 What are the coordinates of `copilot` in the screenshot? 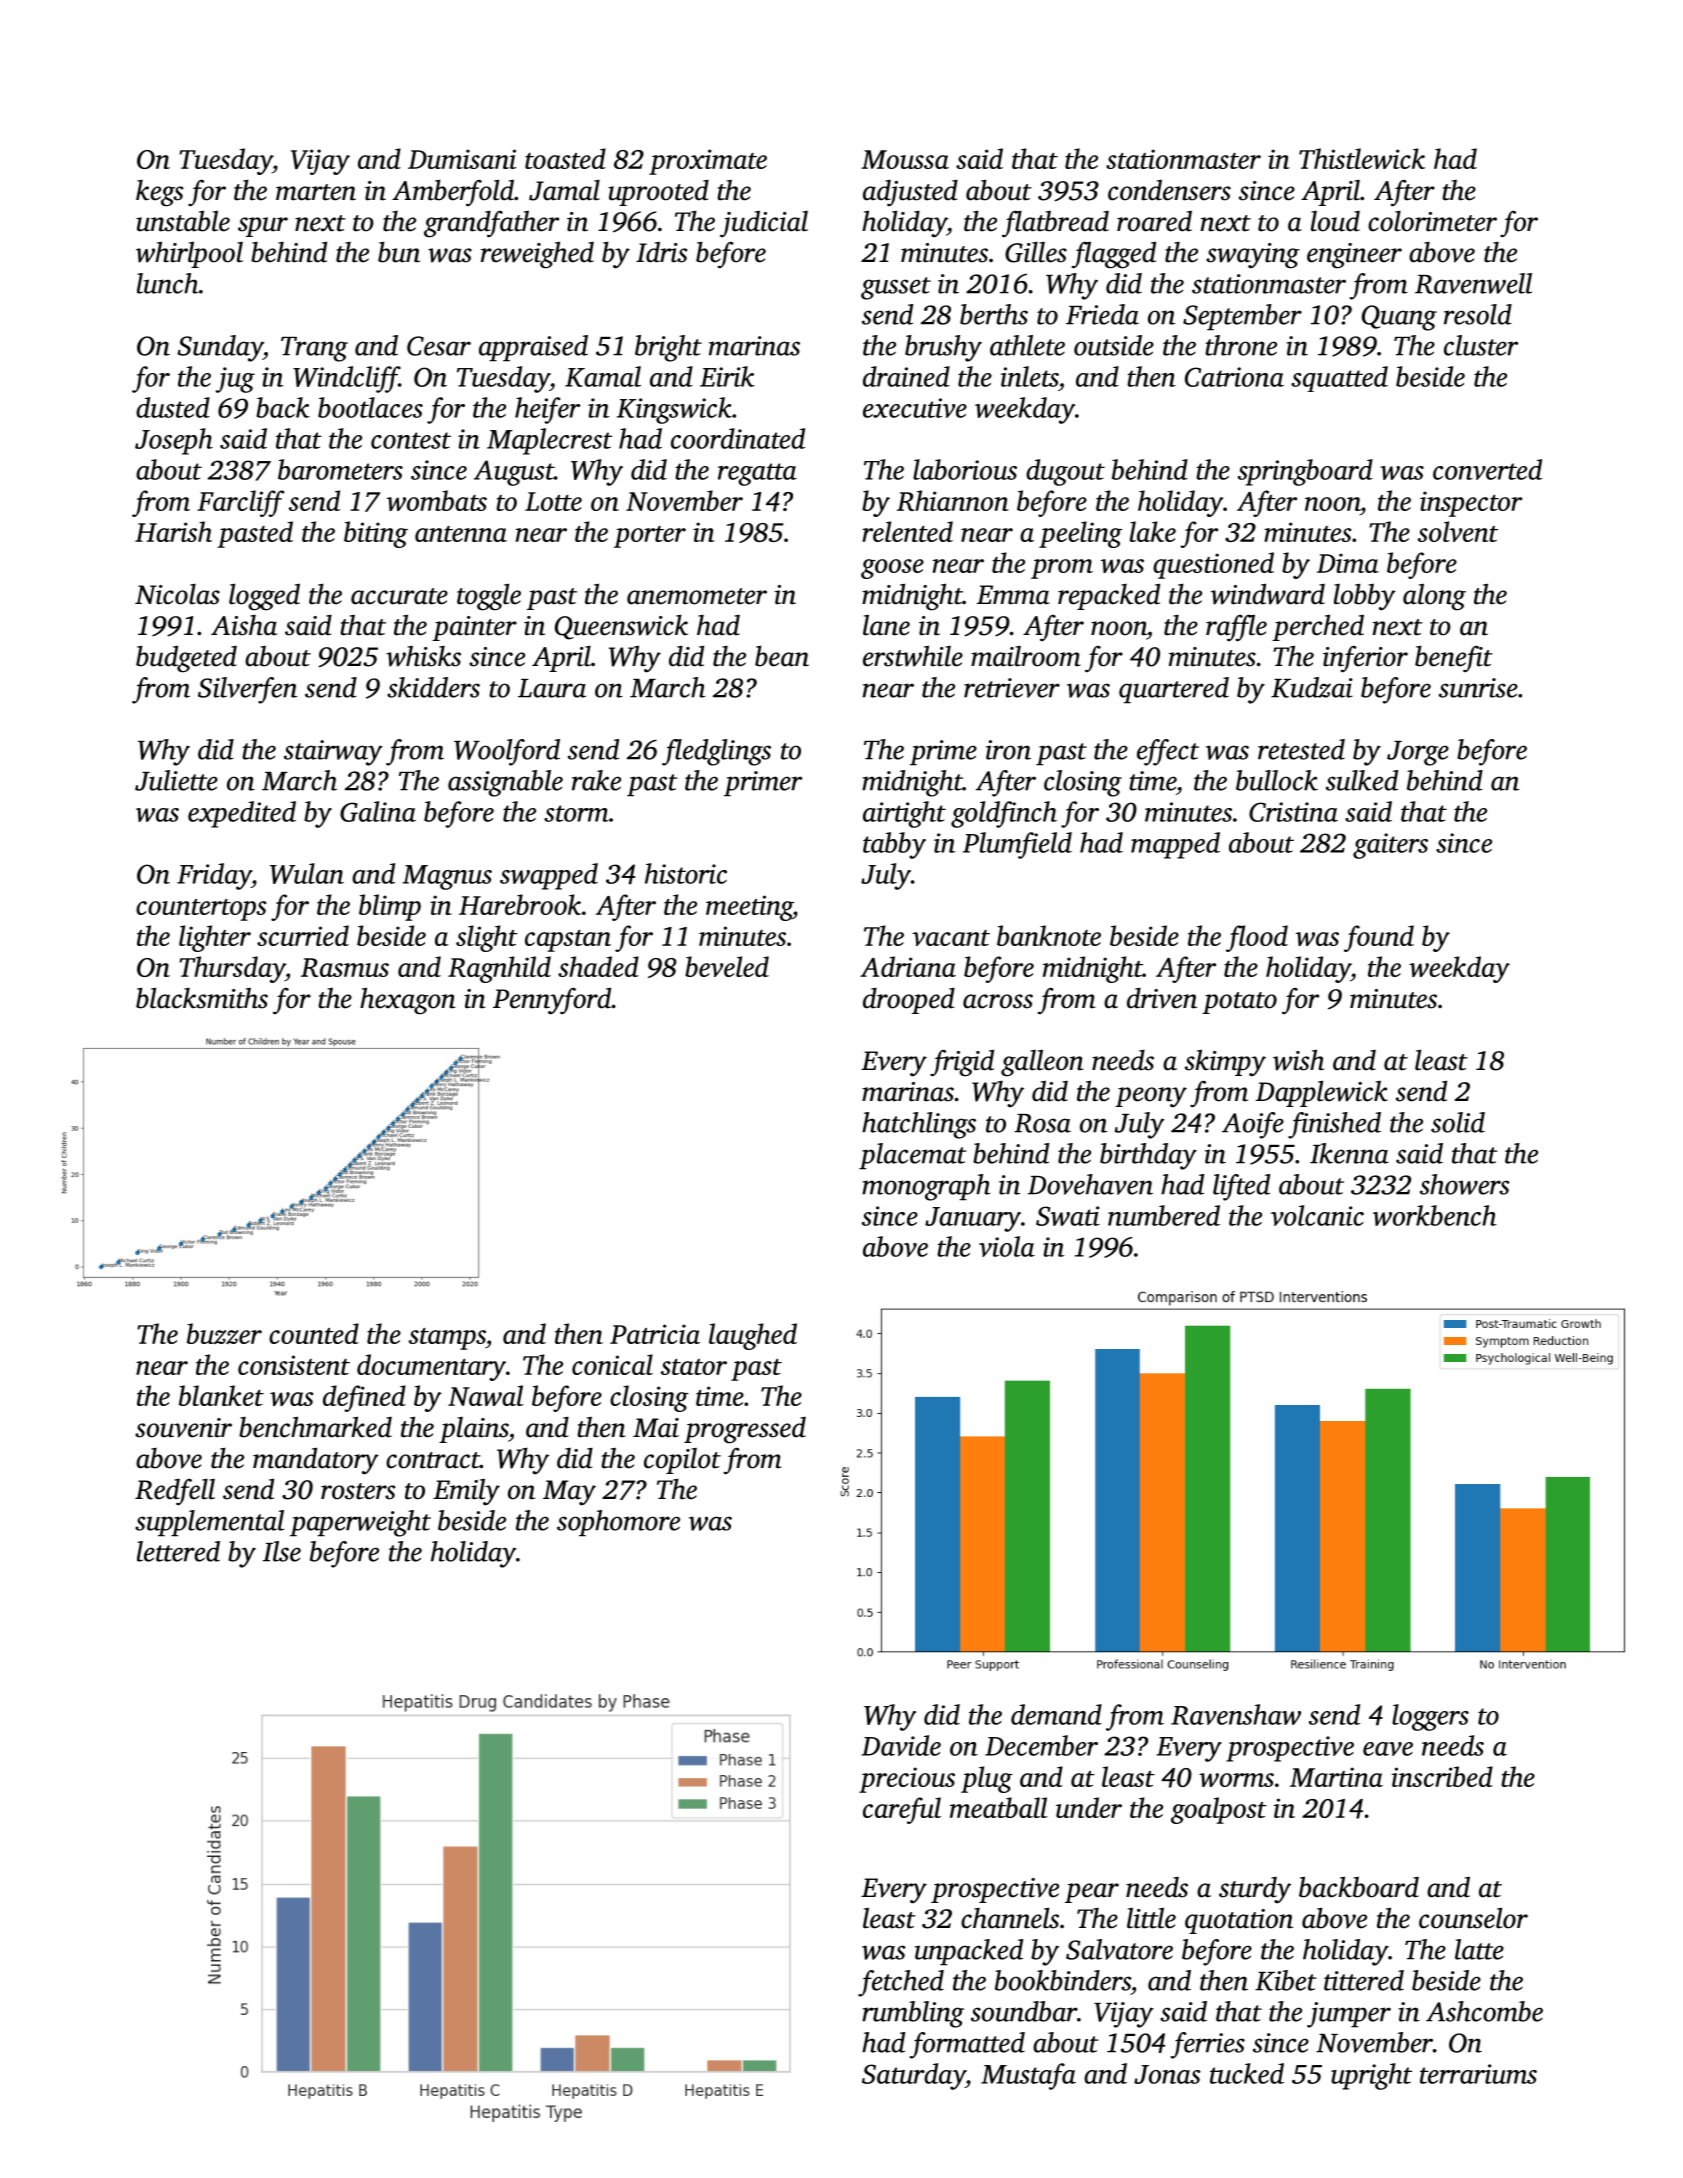 It's located at (682, 1461).
